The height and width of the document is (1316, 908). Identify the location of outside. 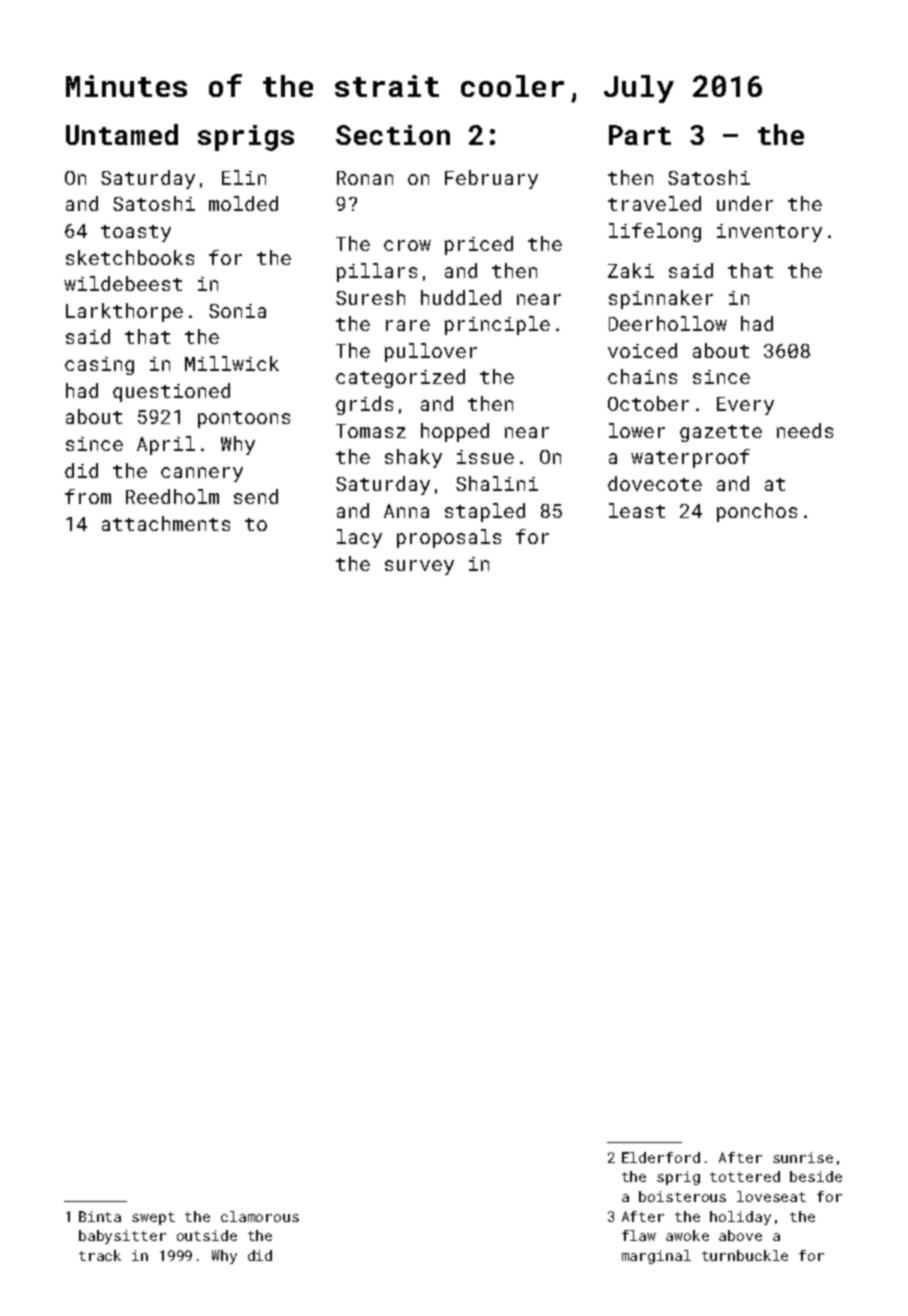
(207, 1235).
